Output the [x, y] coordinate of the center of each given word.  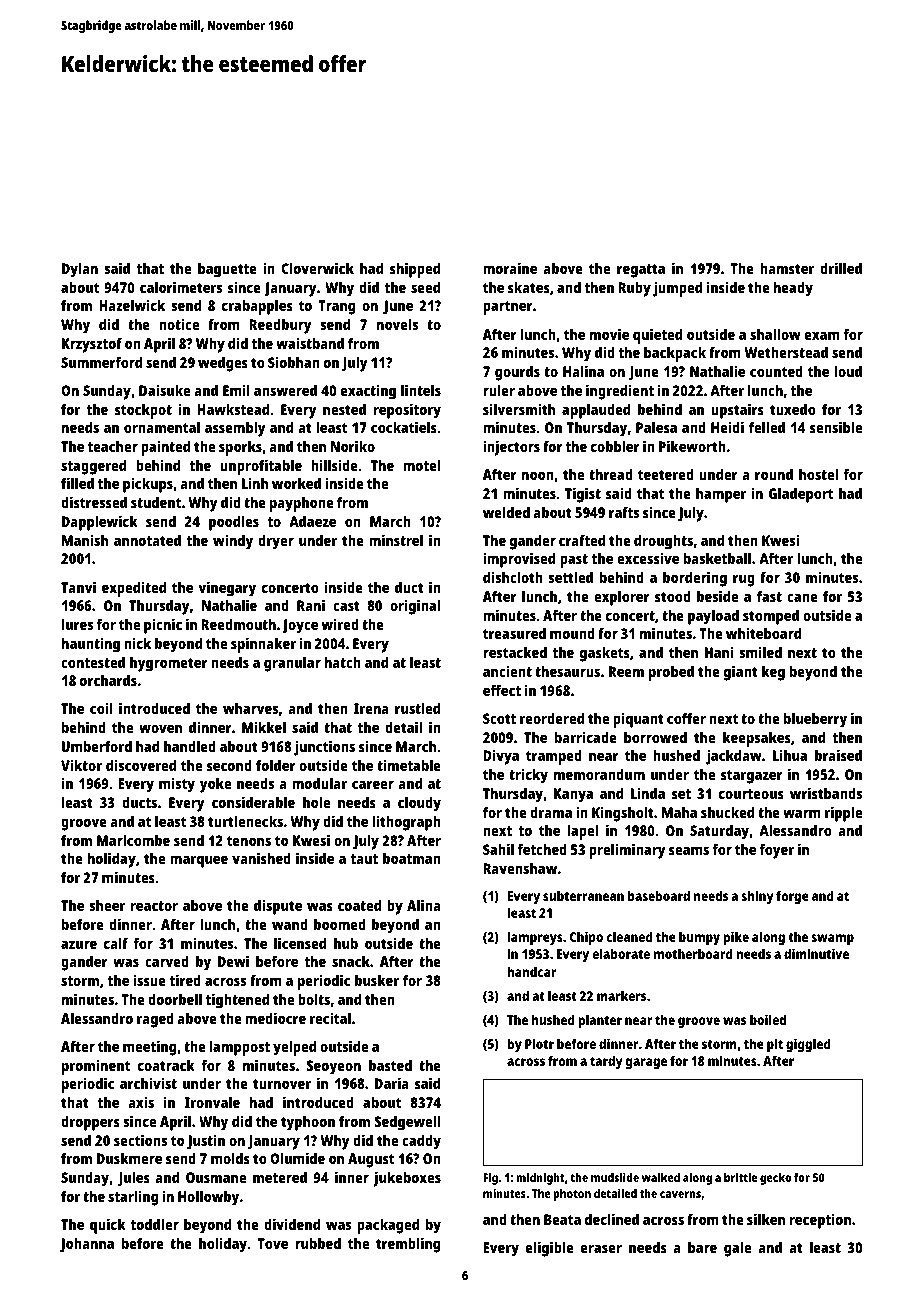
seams [689, 850]
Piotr [539, 1043]
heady [793, 289]
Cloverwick [317, 268]
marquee [199, 861]
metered [280, 1177]
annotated [147, 540]
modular [319, 783]
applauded [596, 411]
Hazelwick [132, 305]
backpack [675, 354]
